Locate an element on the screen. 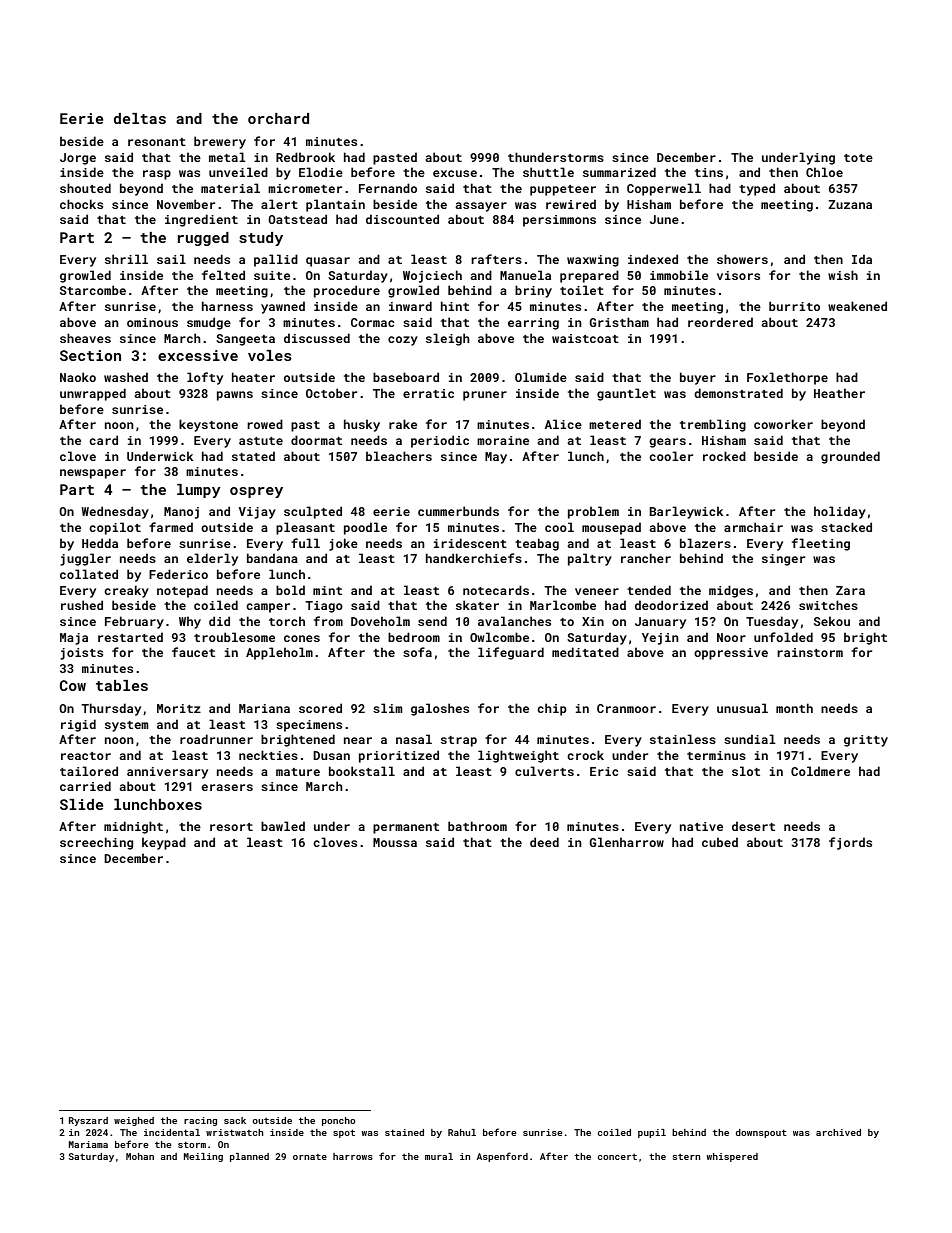  Meiling is located at coordinates (203, 1157).
